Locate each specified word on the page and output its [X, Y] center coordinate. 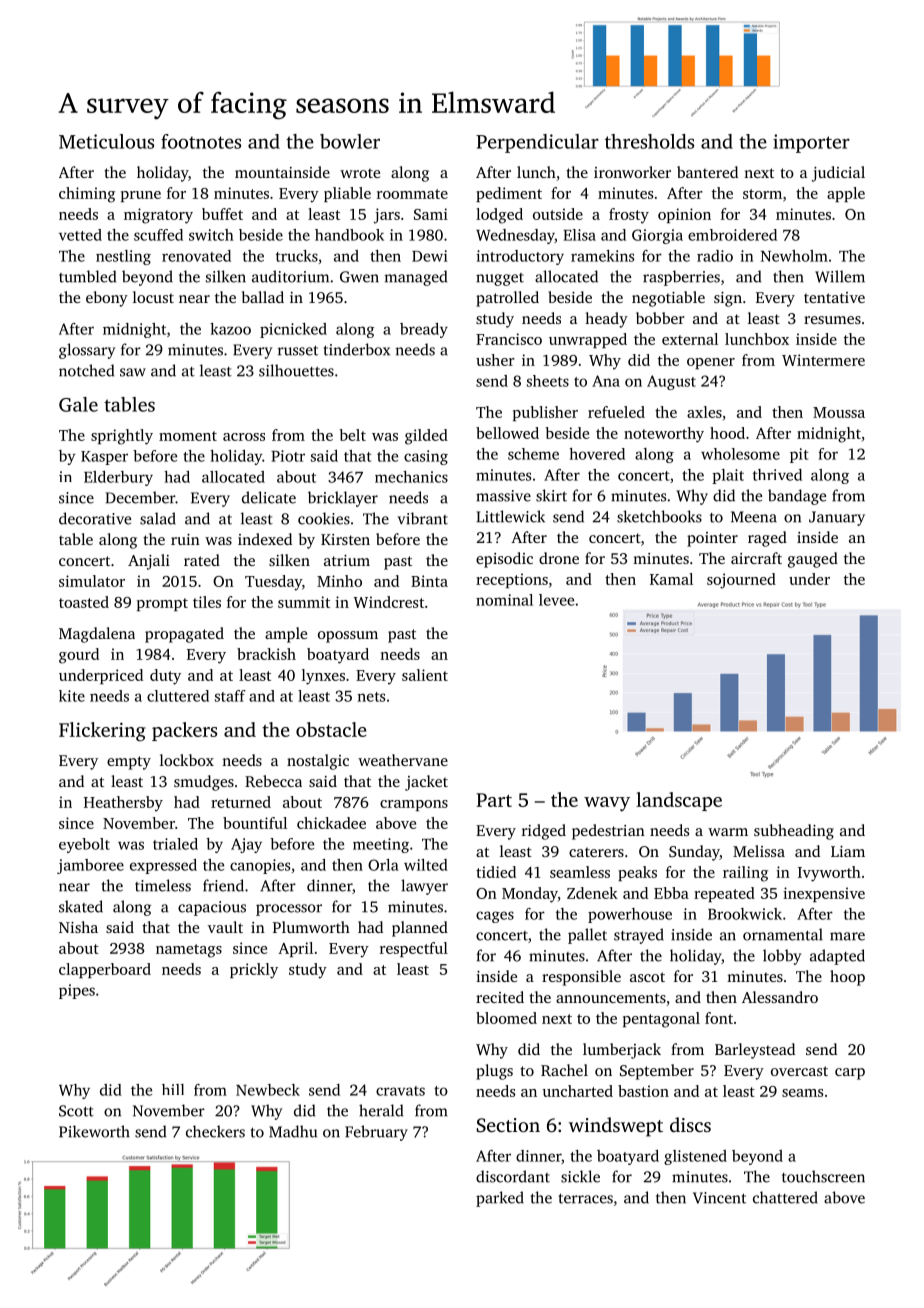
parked [500, 1199]
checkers [215, 1131]
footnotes [201, 141]
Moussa [839, 412]
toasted [84, 602]
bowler [350, 141]
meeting [381, 845]
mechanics [411, 477]
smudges [204, 783]
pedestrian [608, 832]
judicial [838, 174]
